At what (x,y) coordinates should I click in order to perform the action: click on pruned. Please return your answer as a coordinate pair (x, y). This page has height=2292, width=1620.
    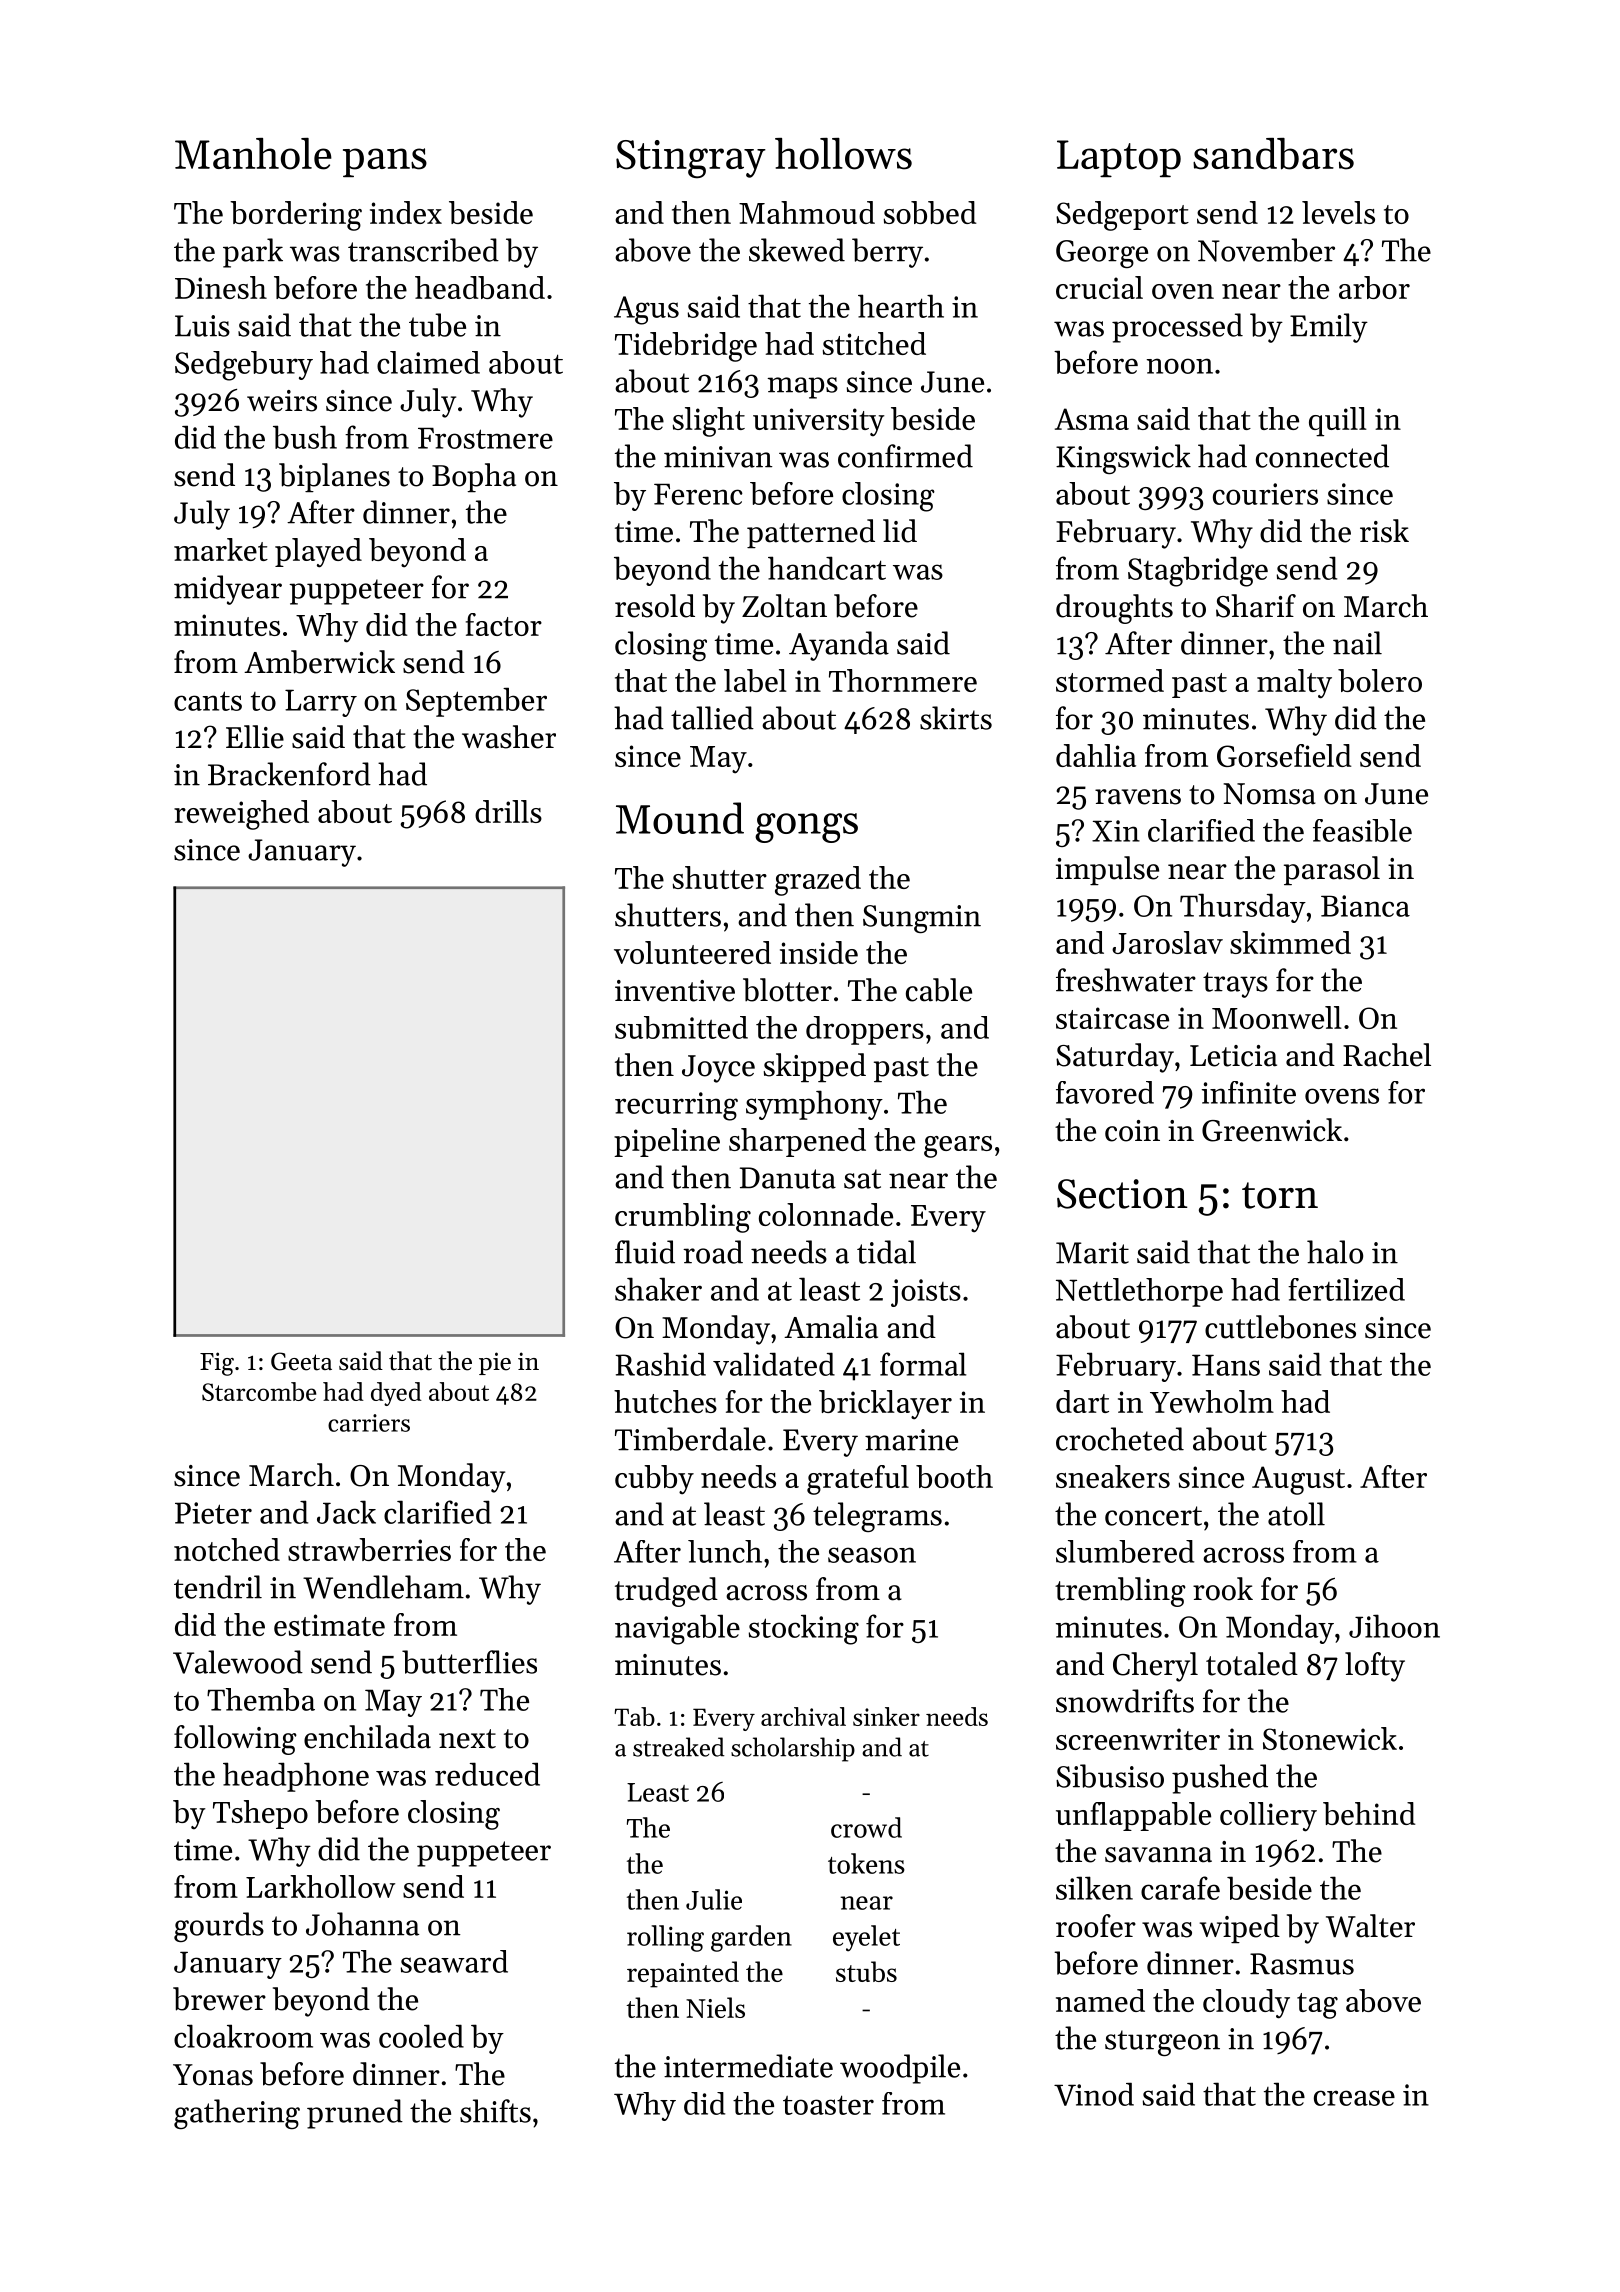
    Looking at the image, I should click on (355, 2114).
